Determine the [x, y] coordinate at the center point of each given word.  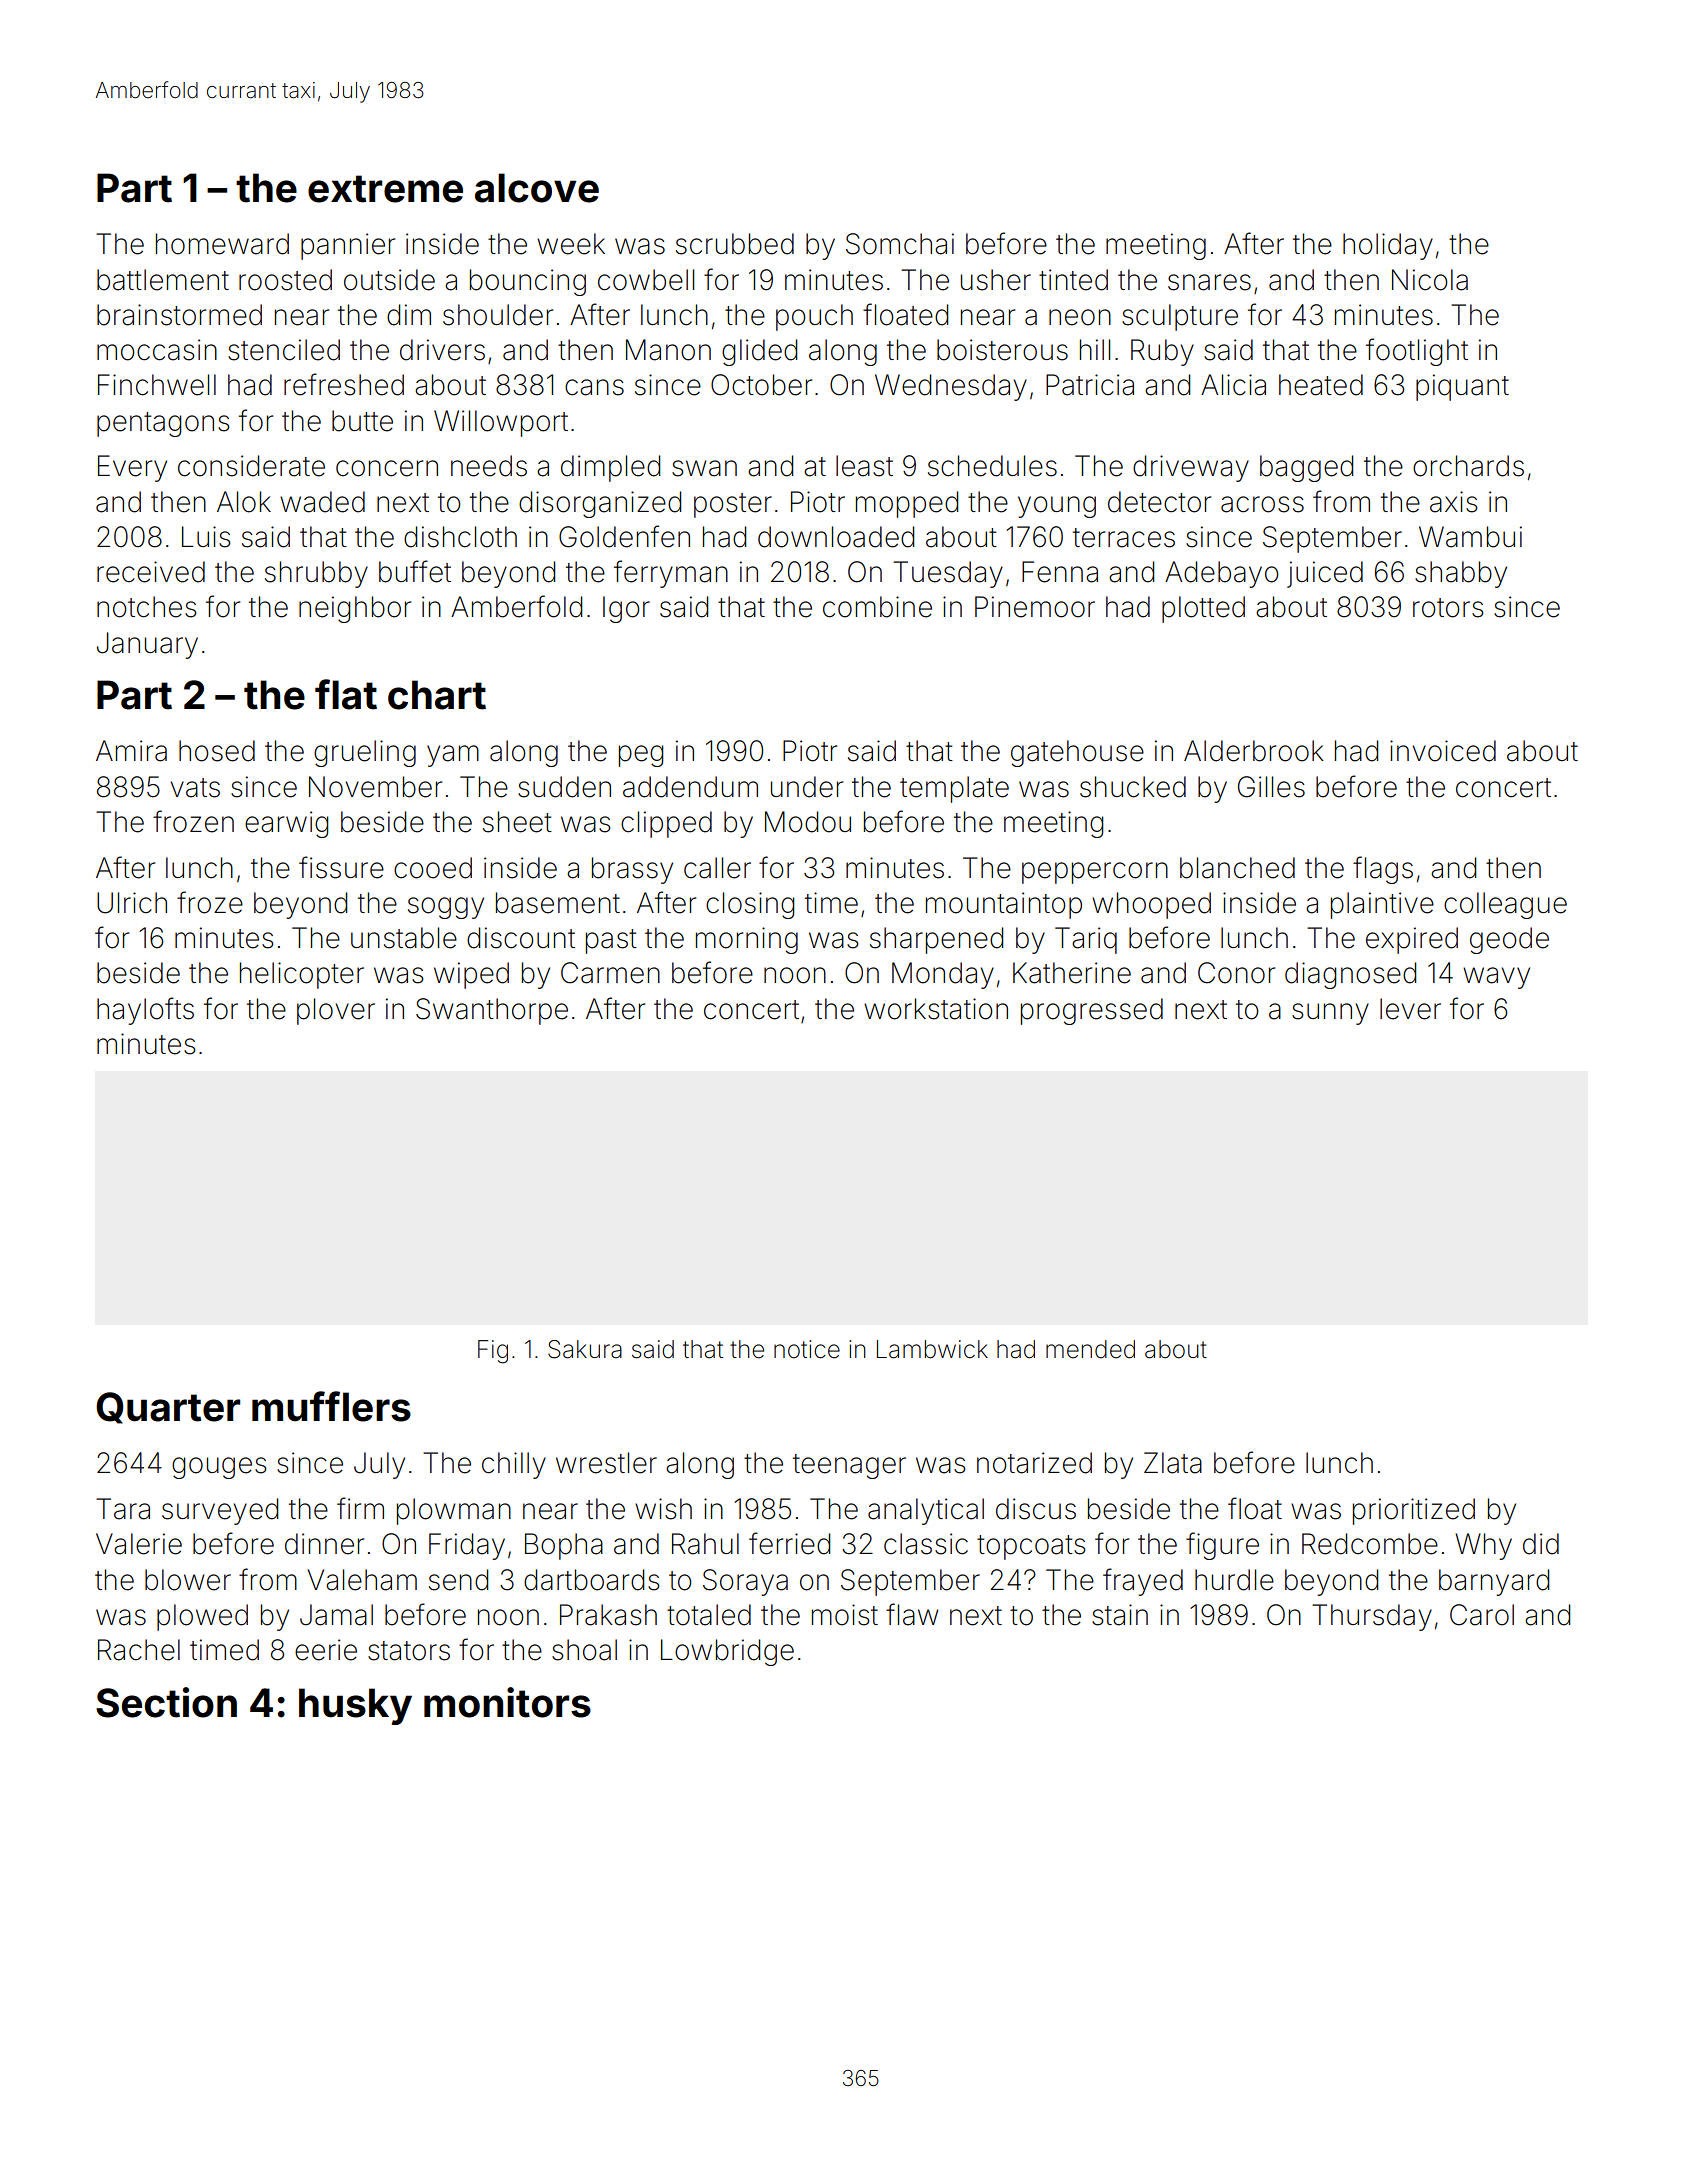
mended [1090, 1349]
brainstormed [179, 315]
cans [594, 387]
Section [166, 1702]
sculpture [1180, 317]
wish [663, 1509]
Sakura [585, 1349]
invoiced [1443, 751]
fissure [341, 867]
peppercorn [1095, 873]
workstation [936, 1009]
